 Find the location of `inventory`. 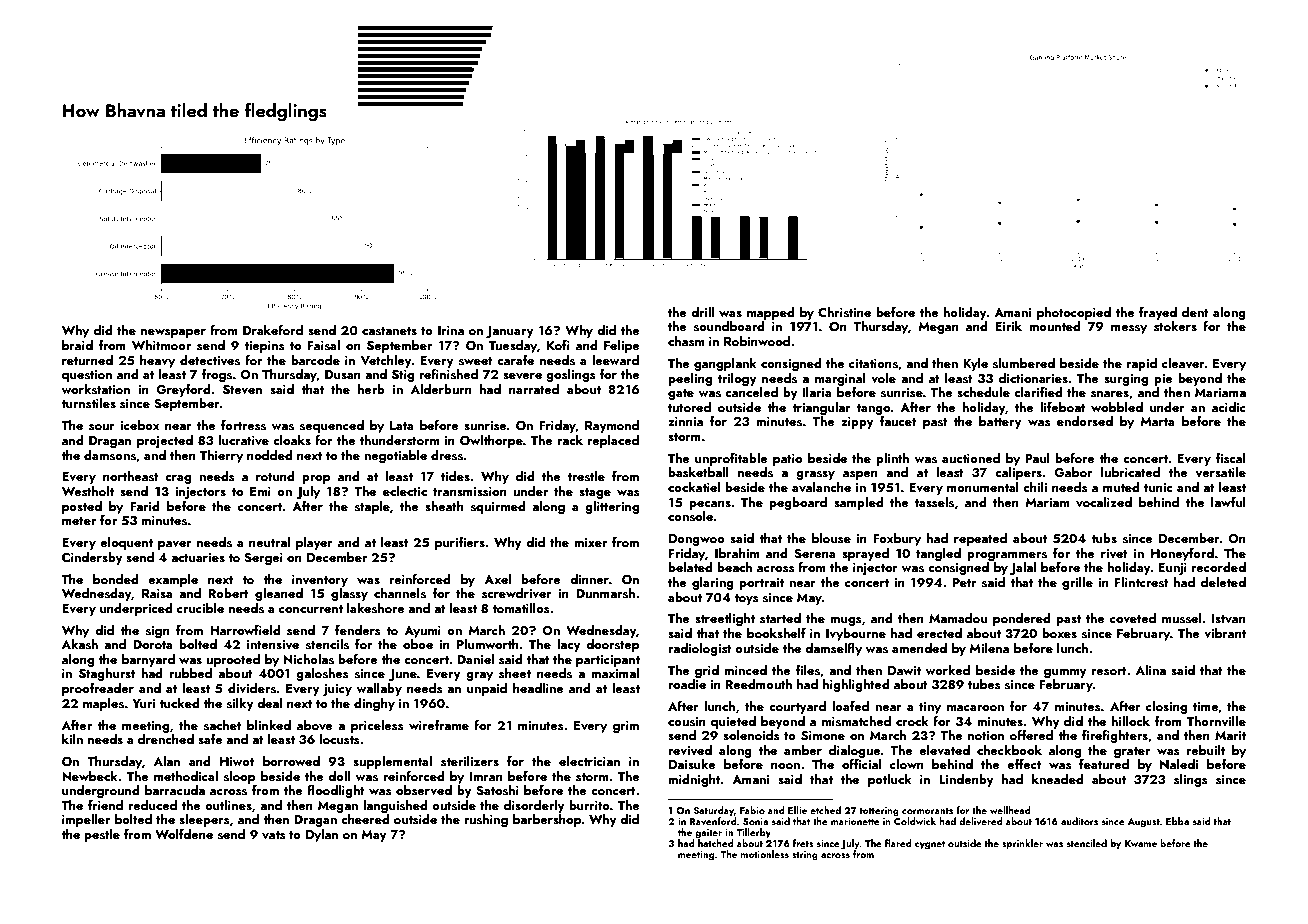

inventory is located at coordinates (320, 581).
